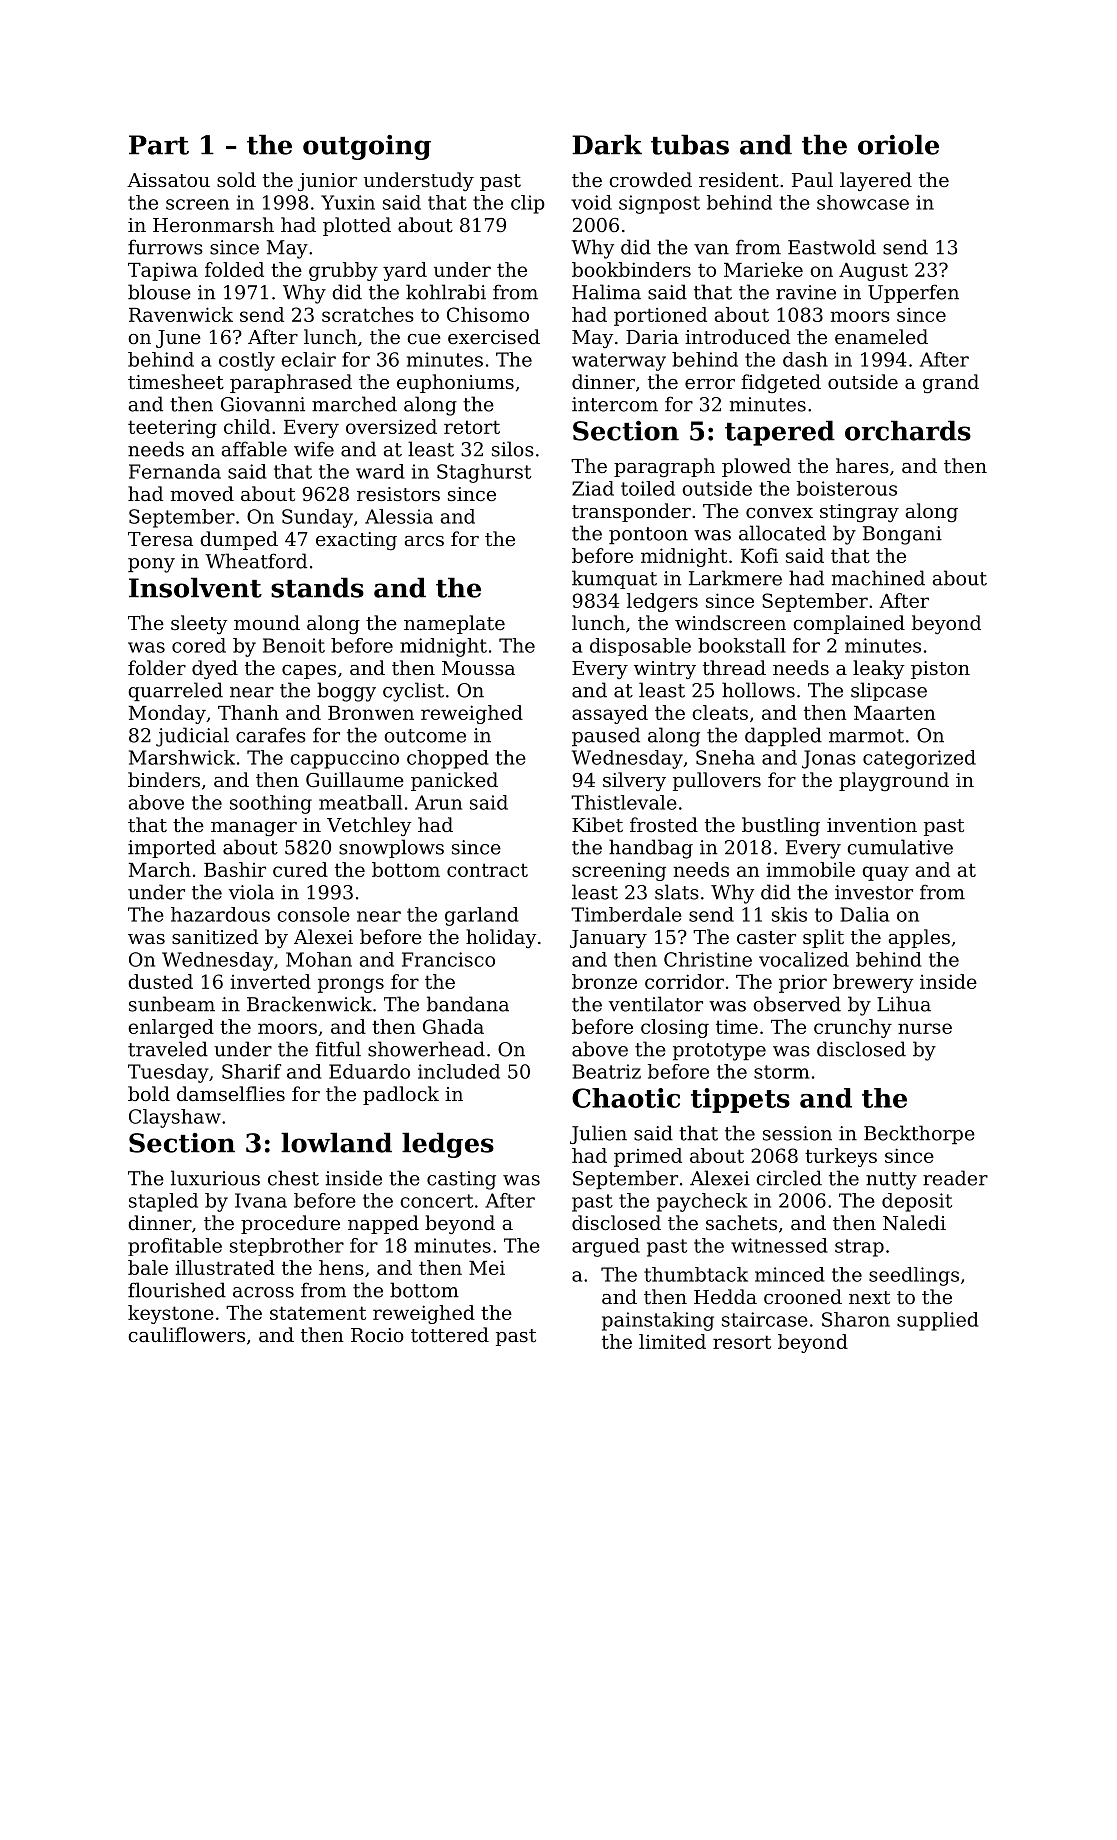 The width and height of the document is (1117, 1840). I want to click on teetering, so click(172, 429).
